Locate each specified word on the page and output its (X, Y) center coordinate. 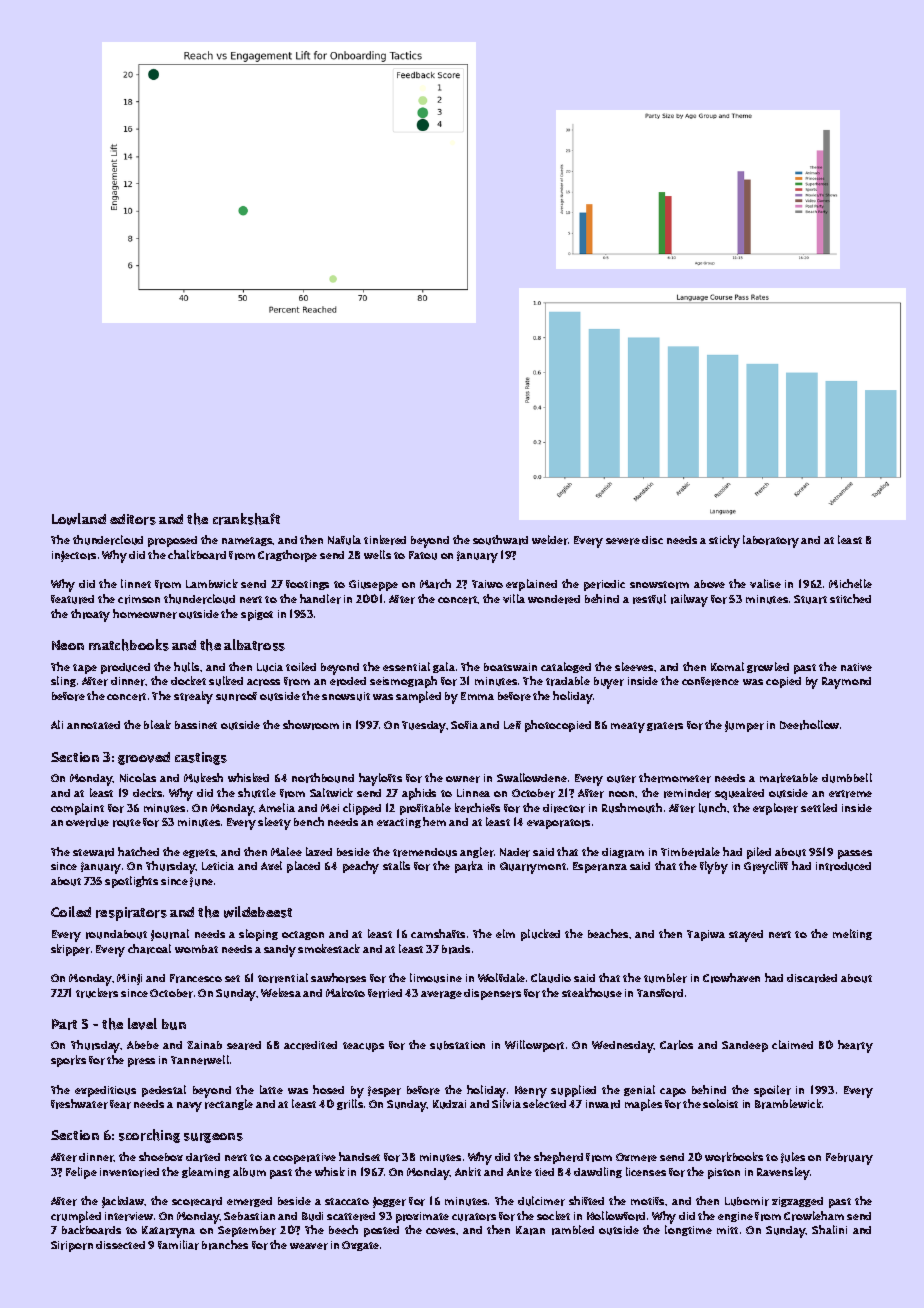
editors (133, 519)
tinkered (385, 540)
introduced (843, 866)
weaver (309, 1246)
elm (505, 933)
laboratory (771, 541)
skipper (70, 950)
